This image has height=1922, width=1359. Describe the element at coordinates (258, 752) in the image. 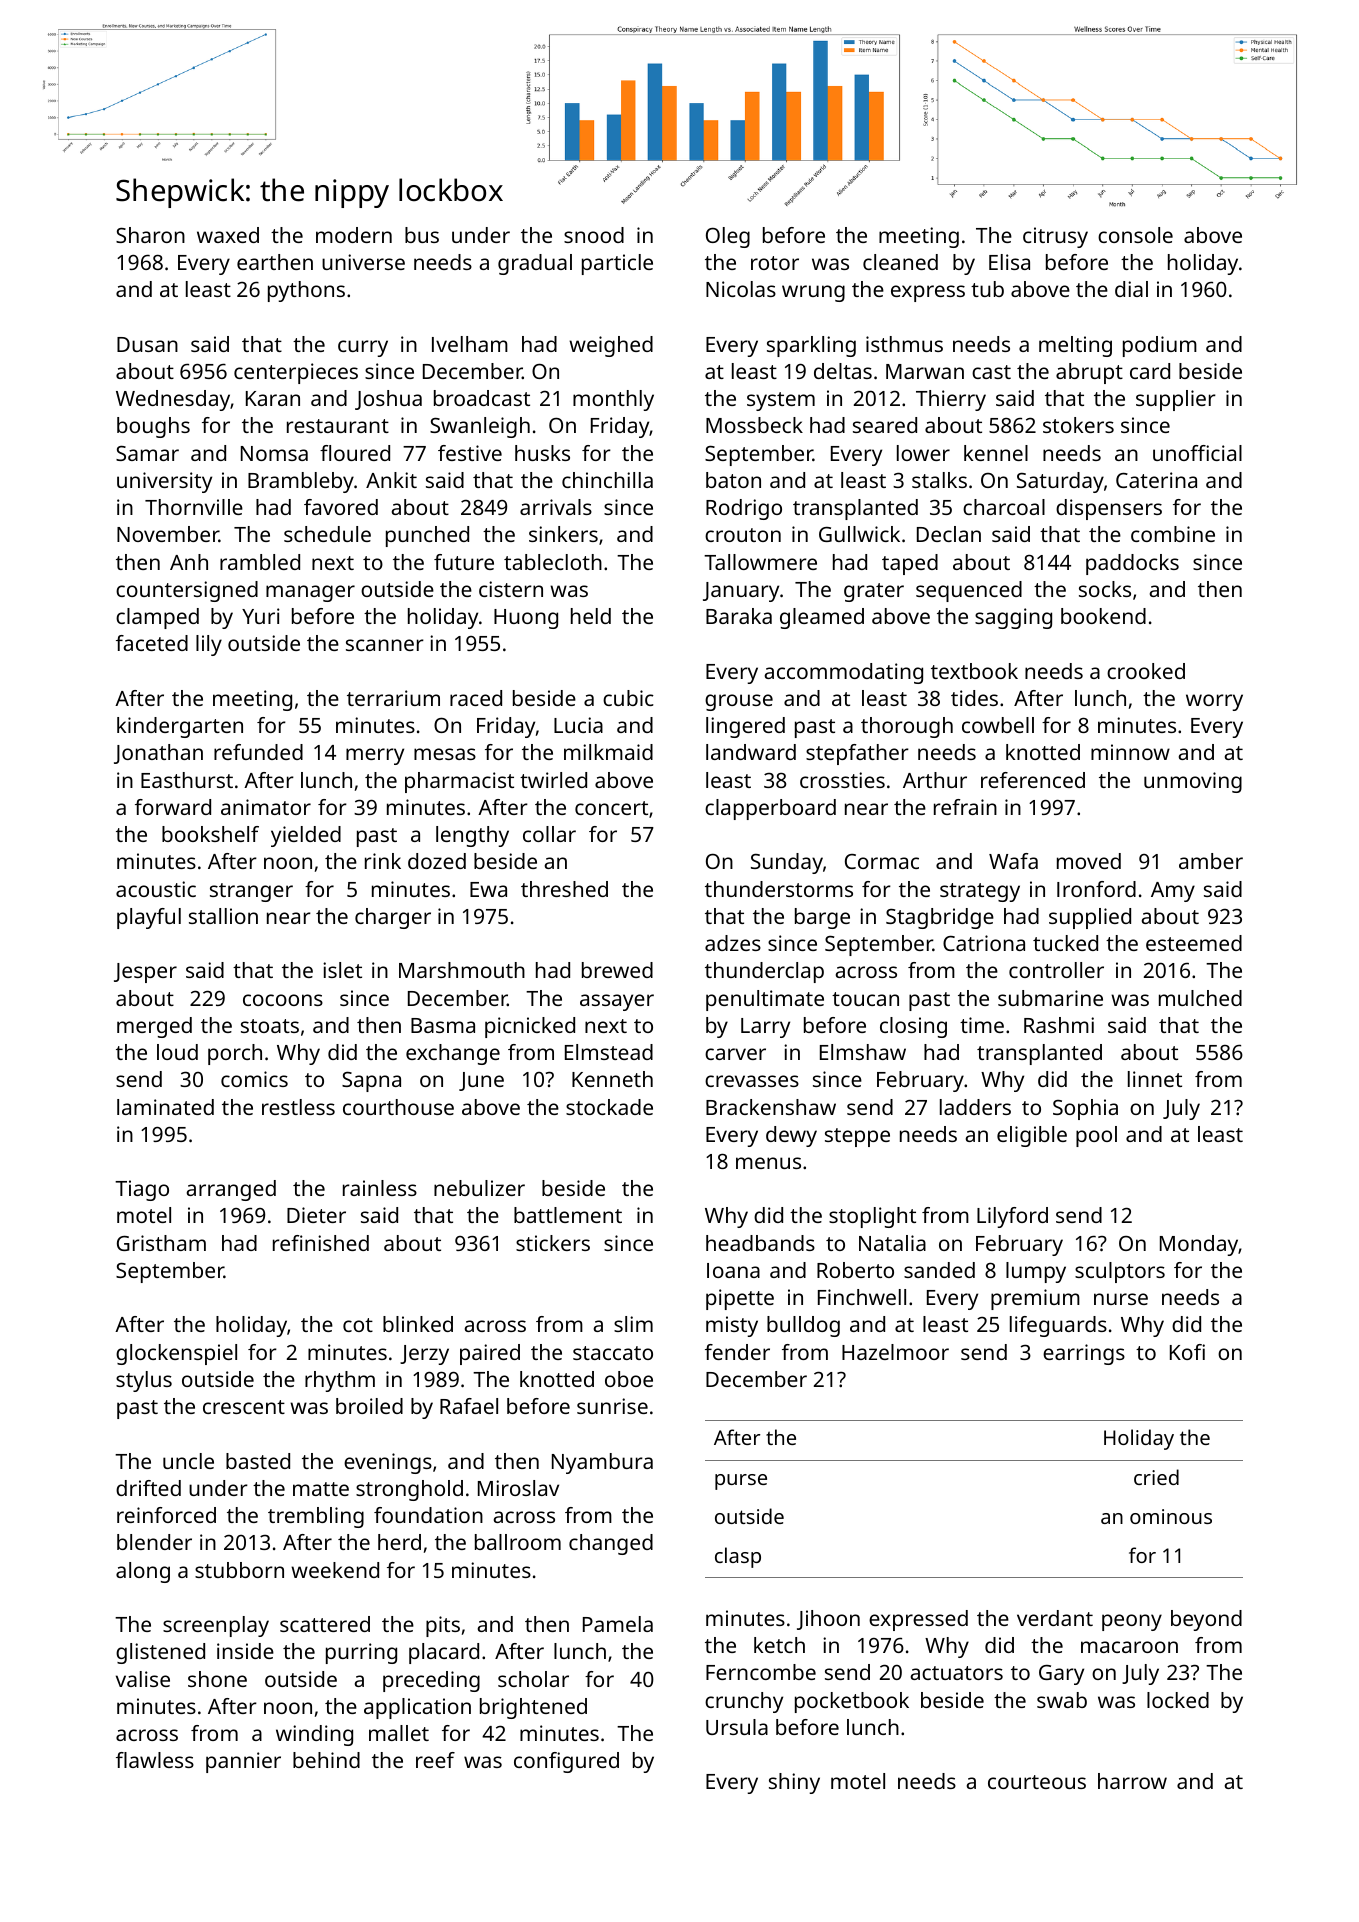

I see `refunded` at that location.
